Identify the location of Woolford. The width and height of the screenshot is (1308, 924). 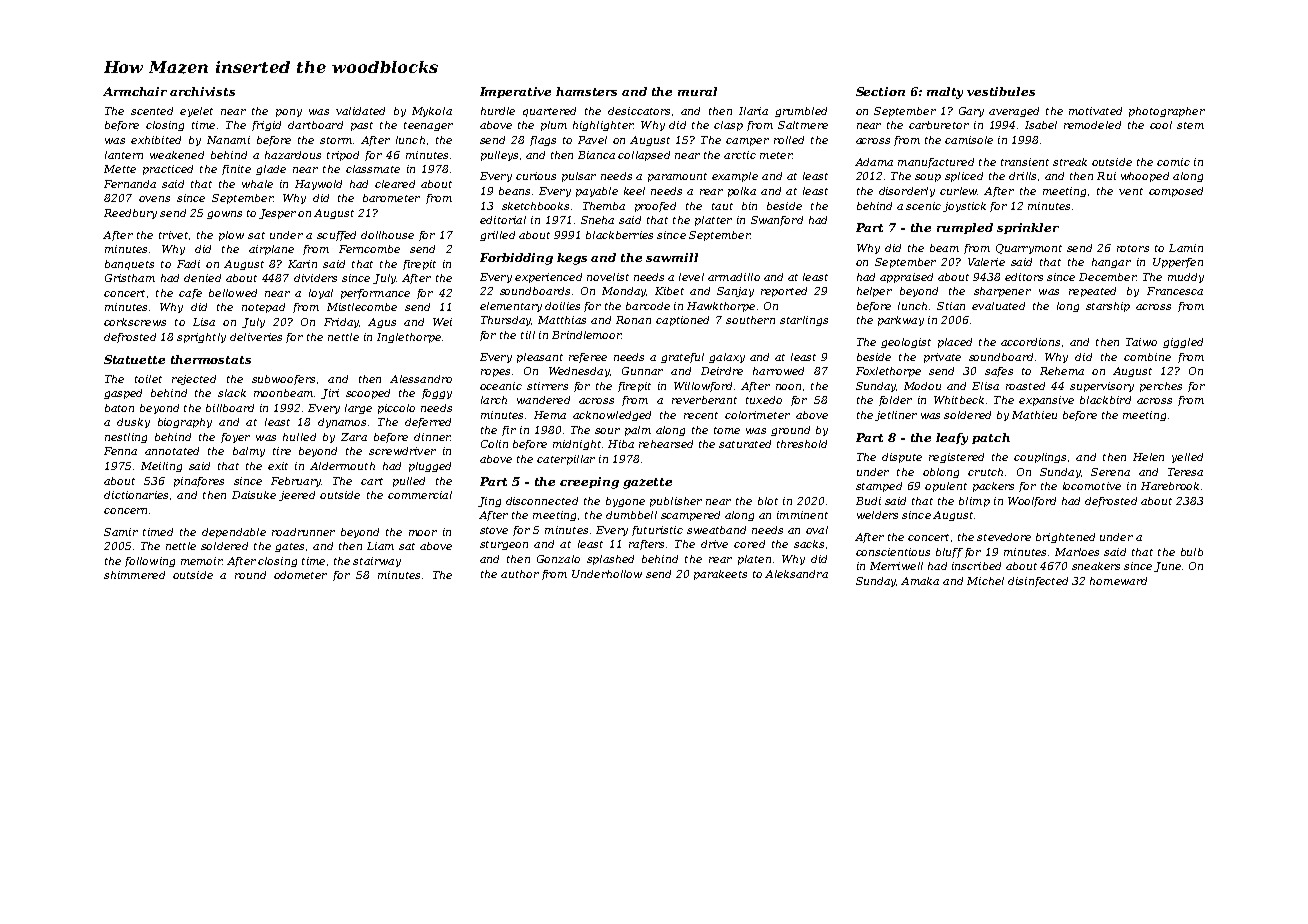
(1032, 502).
